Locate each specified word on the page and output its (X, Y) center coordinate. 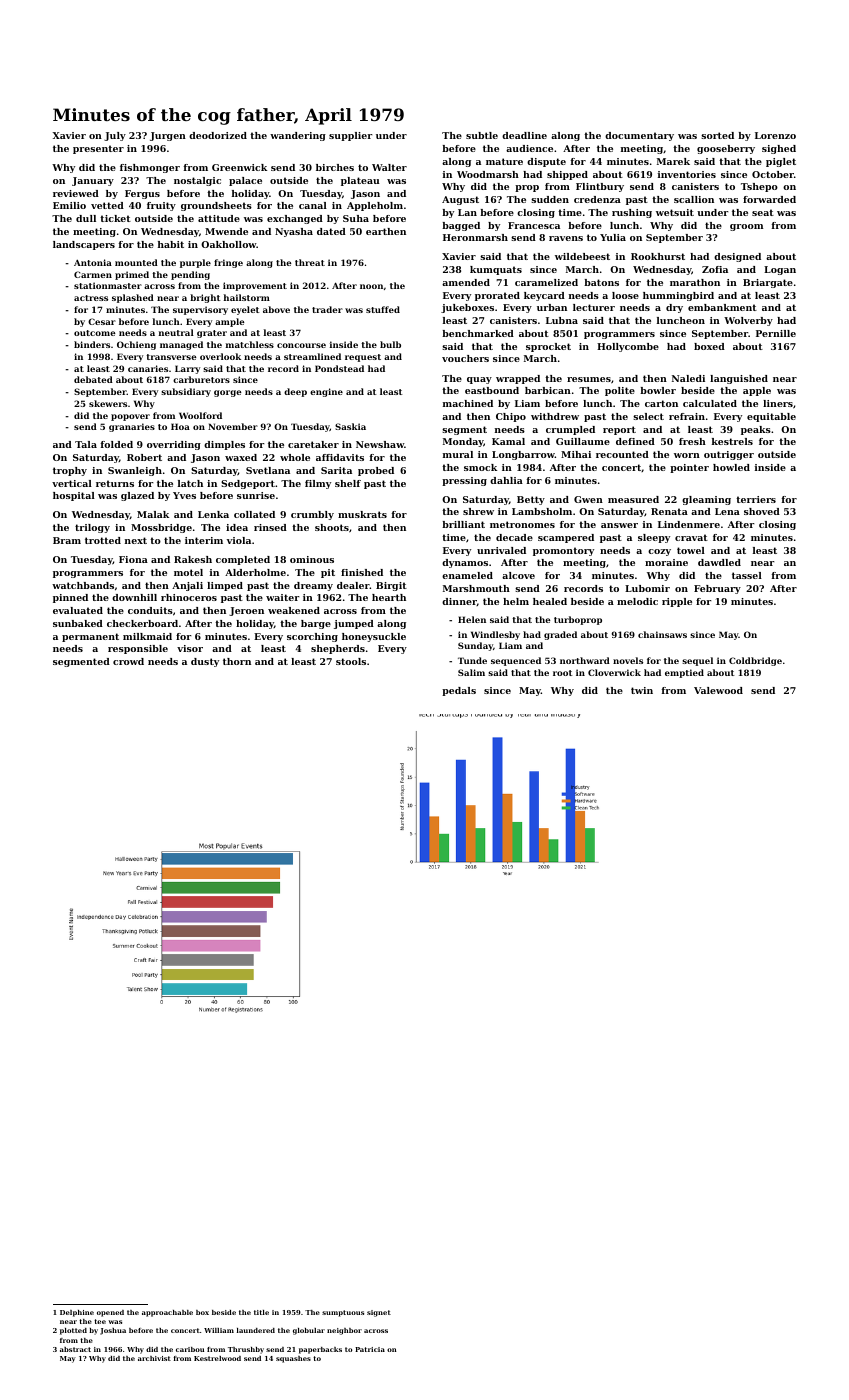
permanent (90, 637)
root (563, 673)
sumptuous (343, 1313)
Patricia (370, 1349)
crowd (128, 661)
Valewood (718, 690)
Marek (673, 161)
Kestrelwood (217, 1358)
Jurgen (168, 136)
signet (379, 1313)
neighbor (344, 1331)
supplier (350, 136)
